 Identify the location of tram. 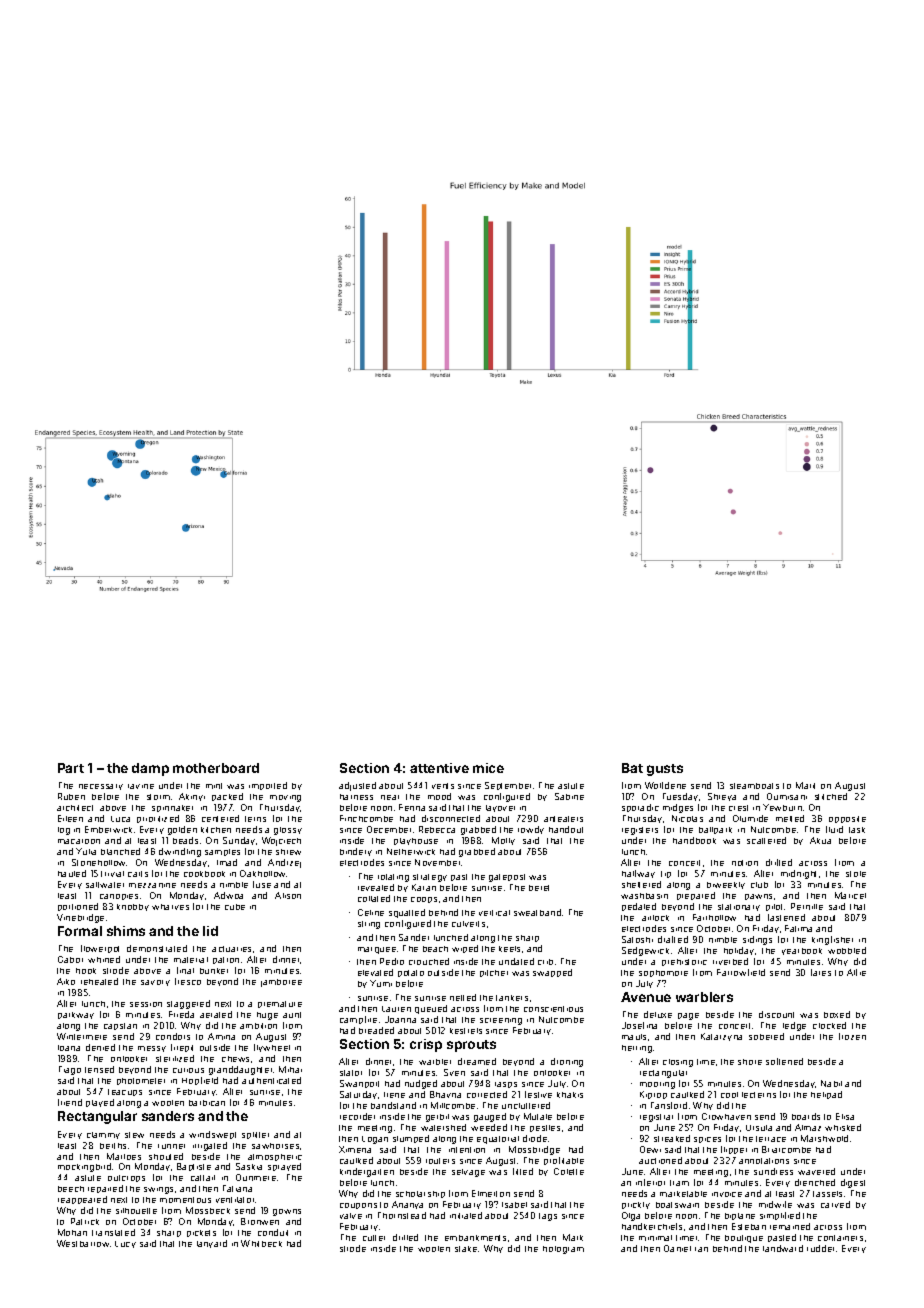
(679, 1183).
